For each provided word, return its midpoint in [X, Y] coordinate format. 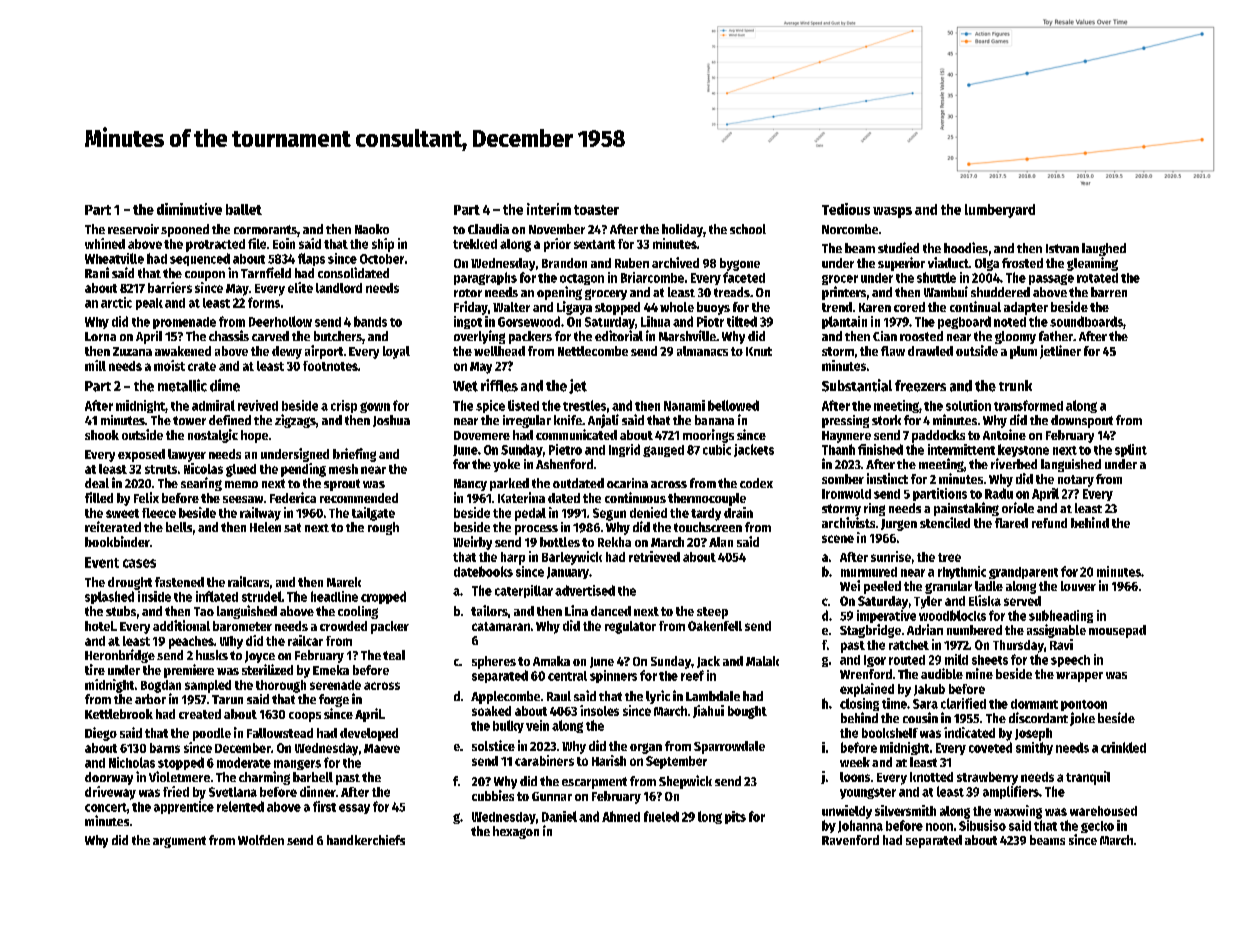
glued [241, 470]
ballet [244, 209]
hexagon [516, 832]
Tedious [846, 209]
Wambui [946, 291]
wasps [892, 212]
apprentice [184, 807]
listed [523, 405]
